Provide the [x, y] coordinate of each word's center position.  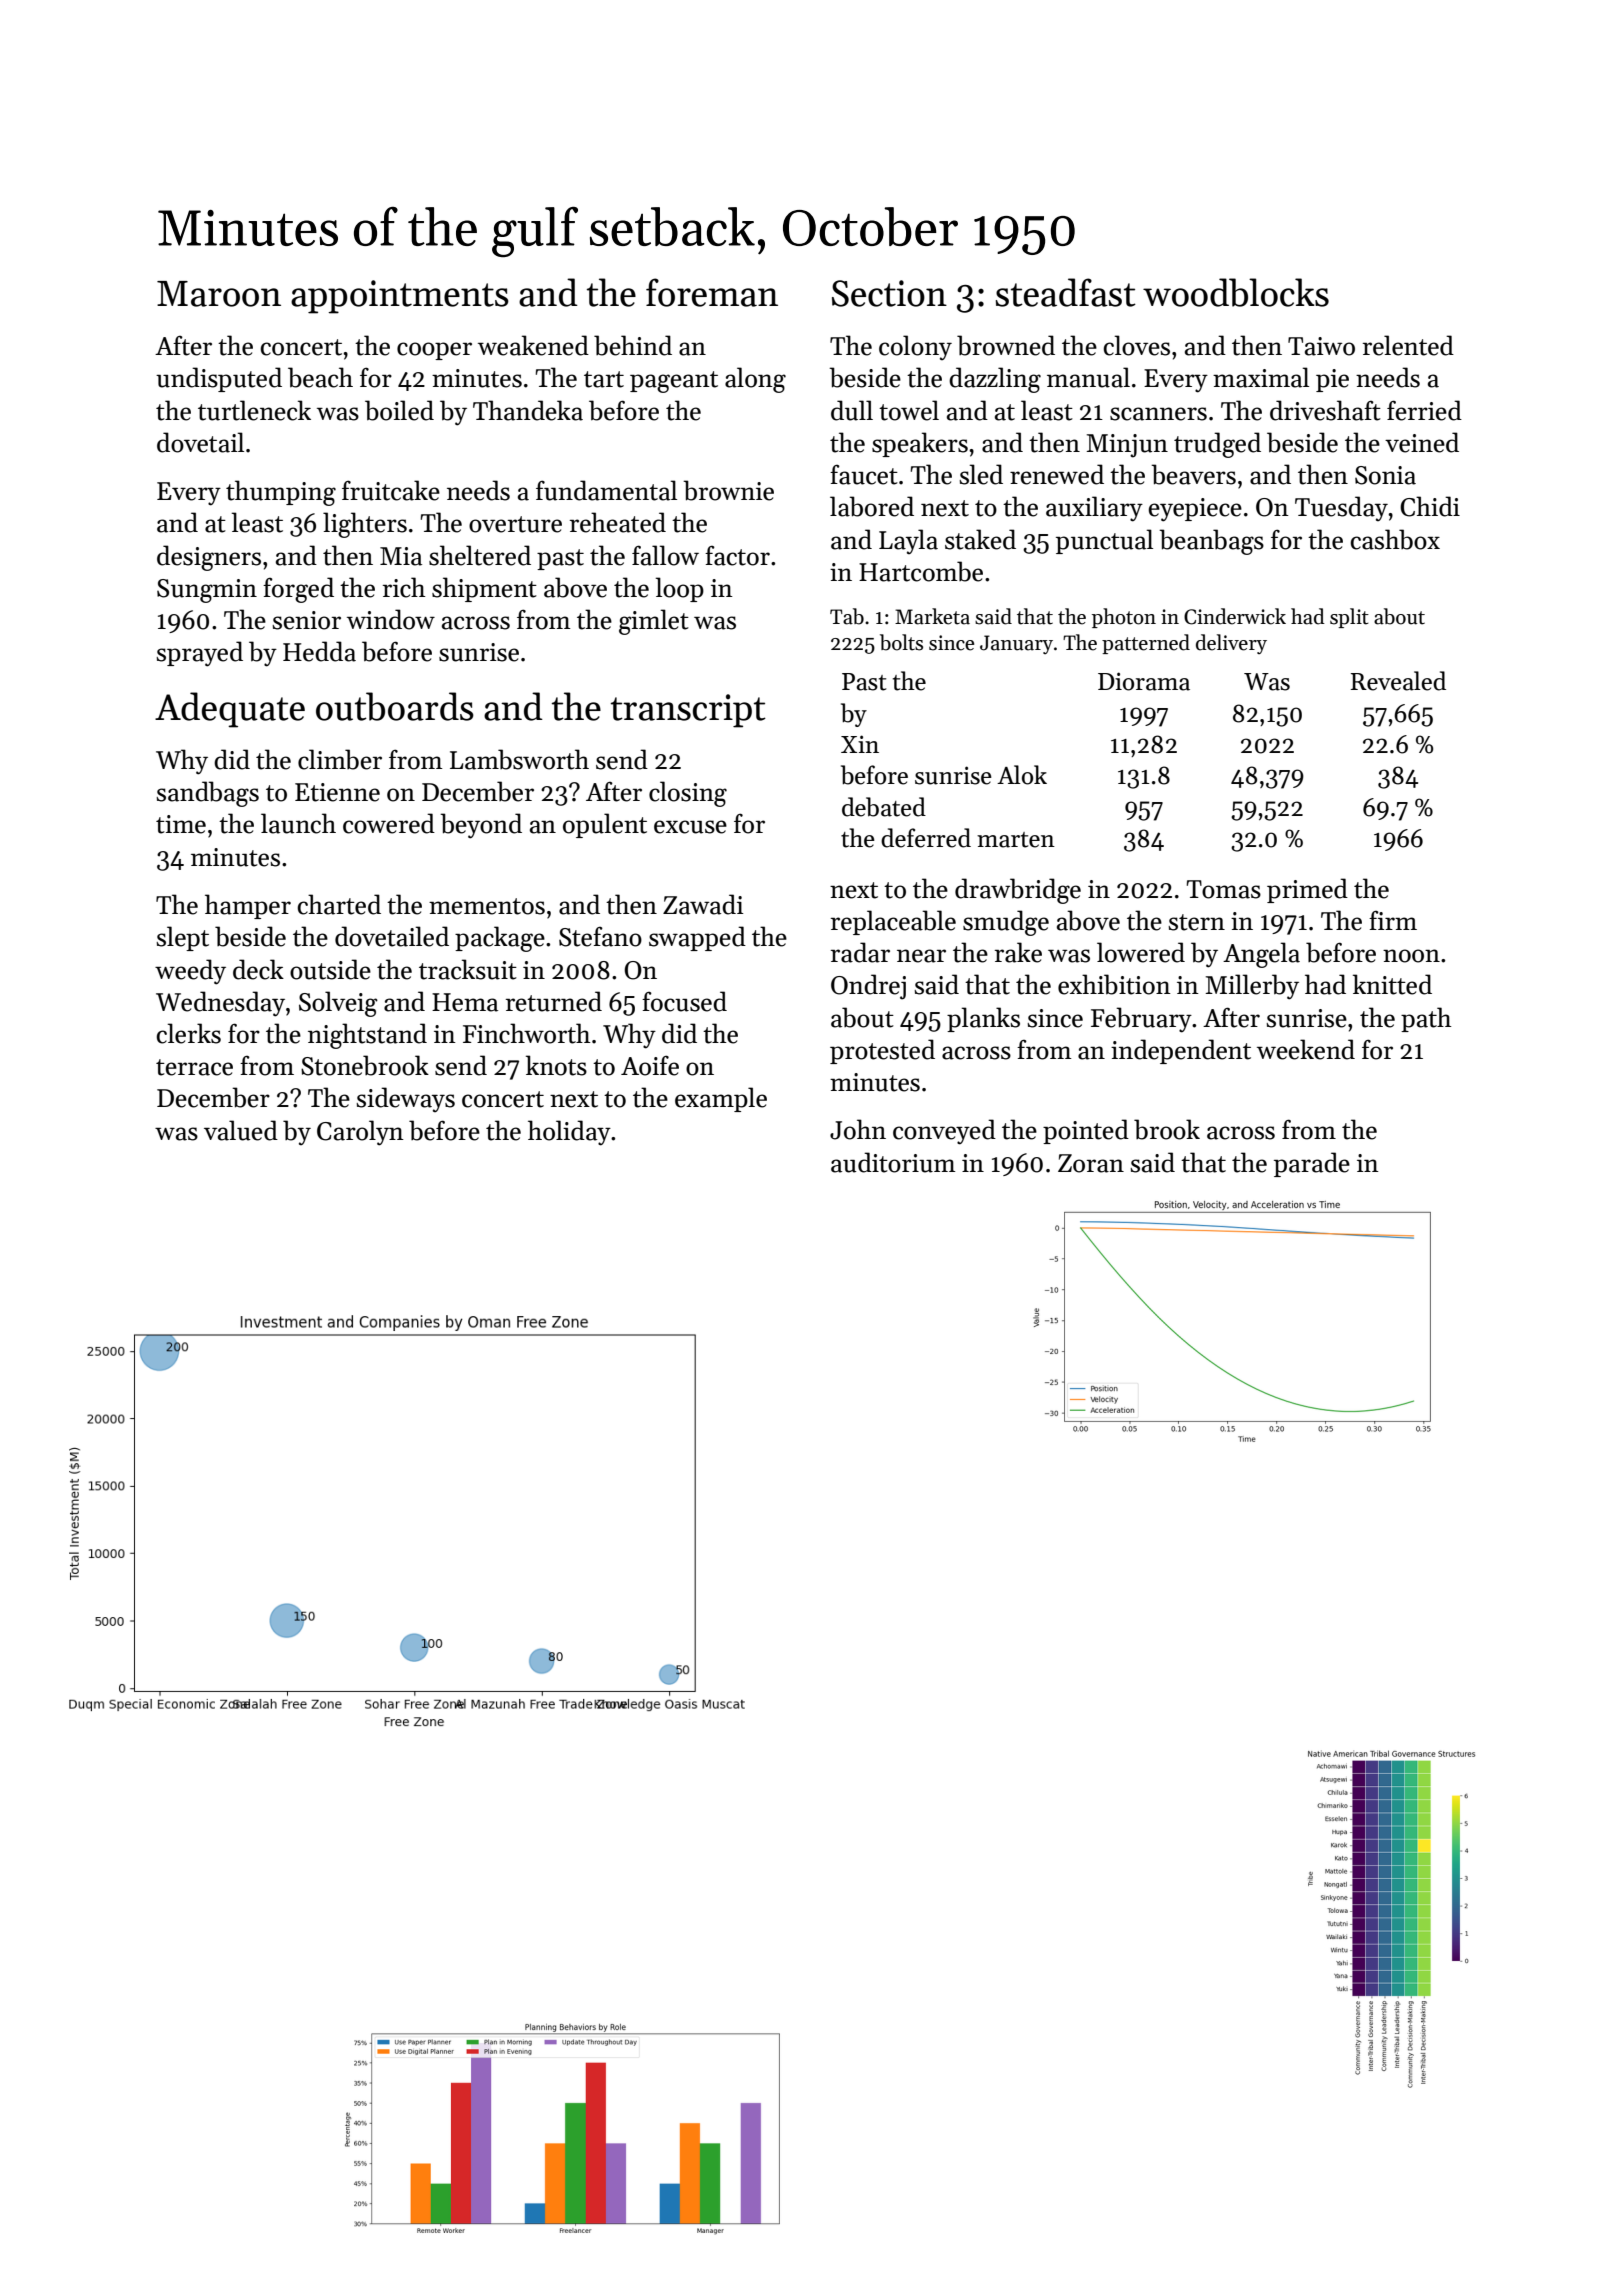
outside [330, 969]
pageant [674, 382]
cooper [434, 351]
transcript [688, 711]
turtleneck [254, 410]
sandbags [207, 794]
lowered [1141, 952]
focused [684, 1001]
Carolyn [360, 1133]
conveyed [944, 1132]
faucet [864, 475]
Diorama [1144, 681]
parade [1312, 1164]
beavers [1193, 474]
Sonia [1385, 475]
